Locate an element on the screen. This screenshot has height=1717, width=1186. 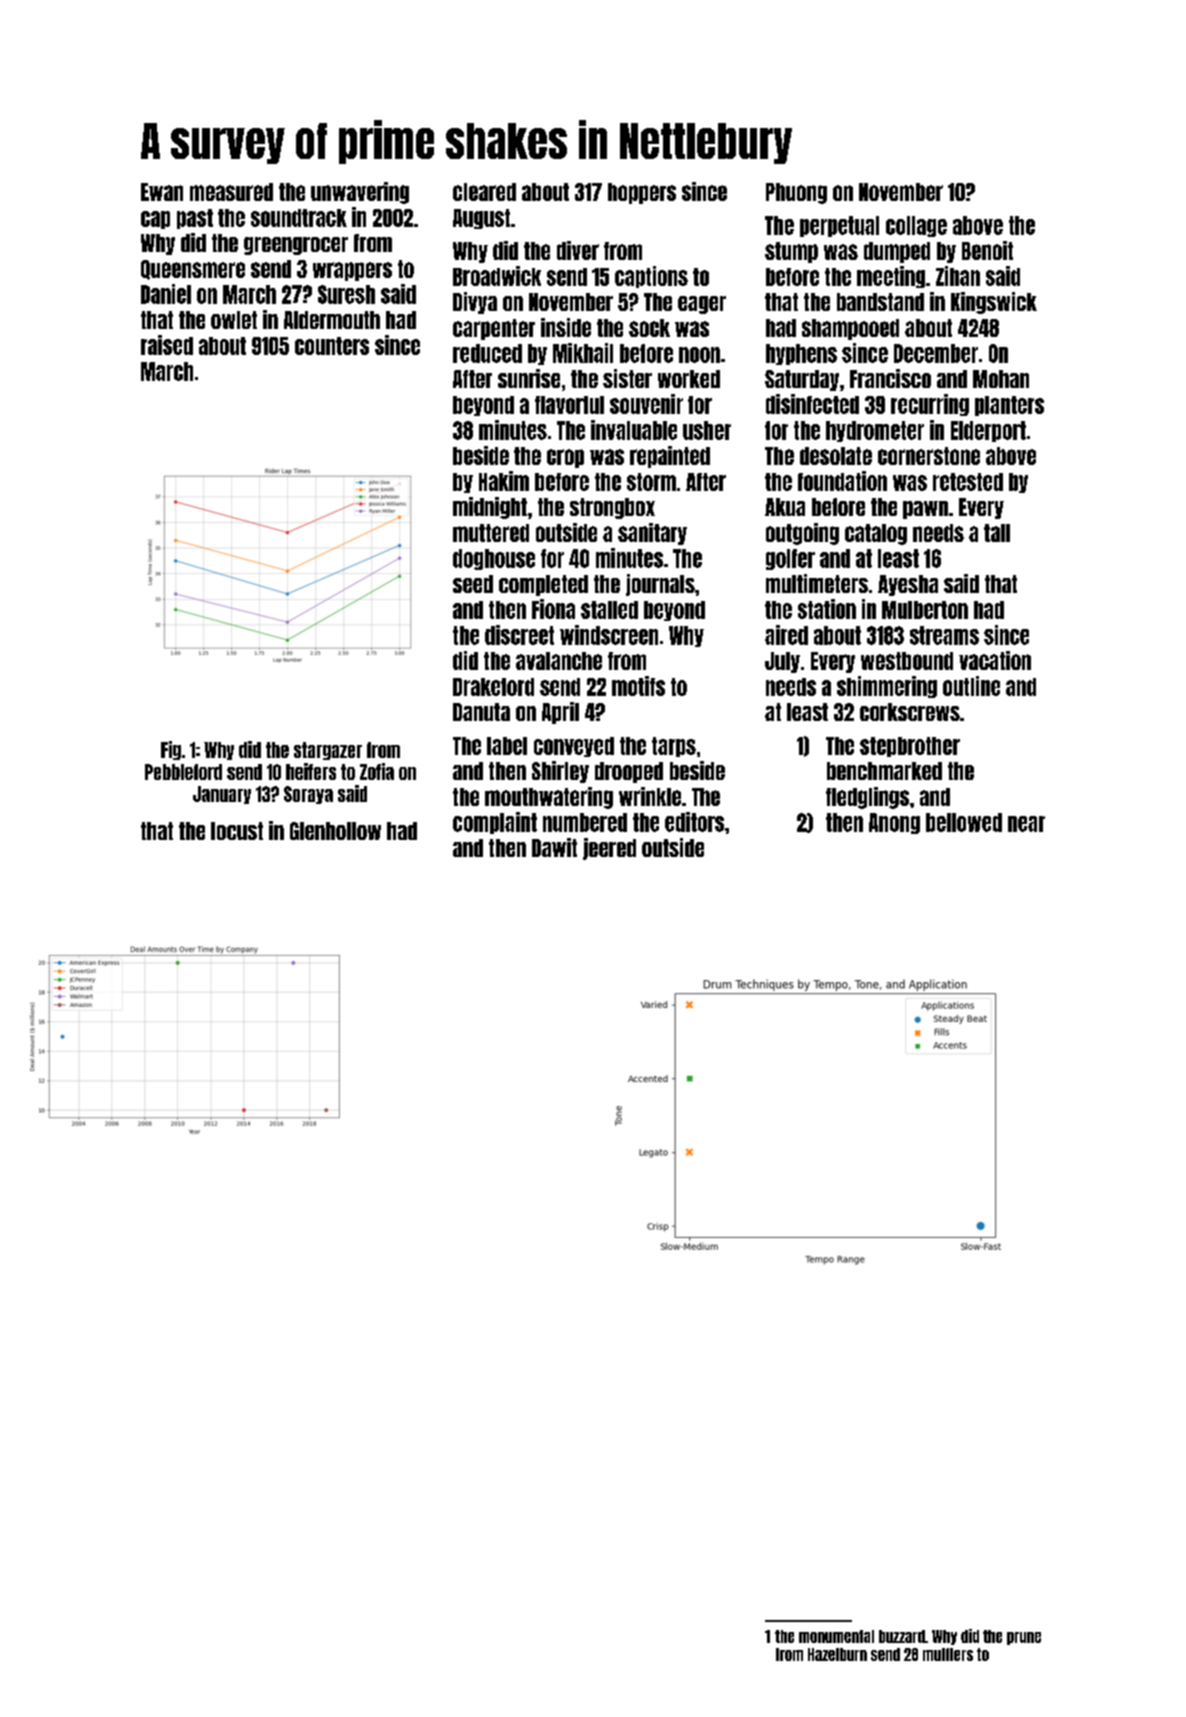
hoppers is located at coordinates (642, 193).
